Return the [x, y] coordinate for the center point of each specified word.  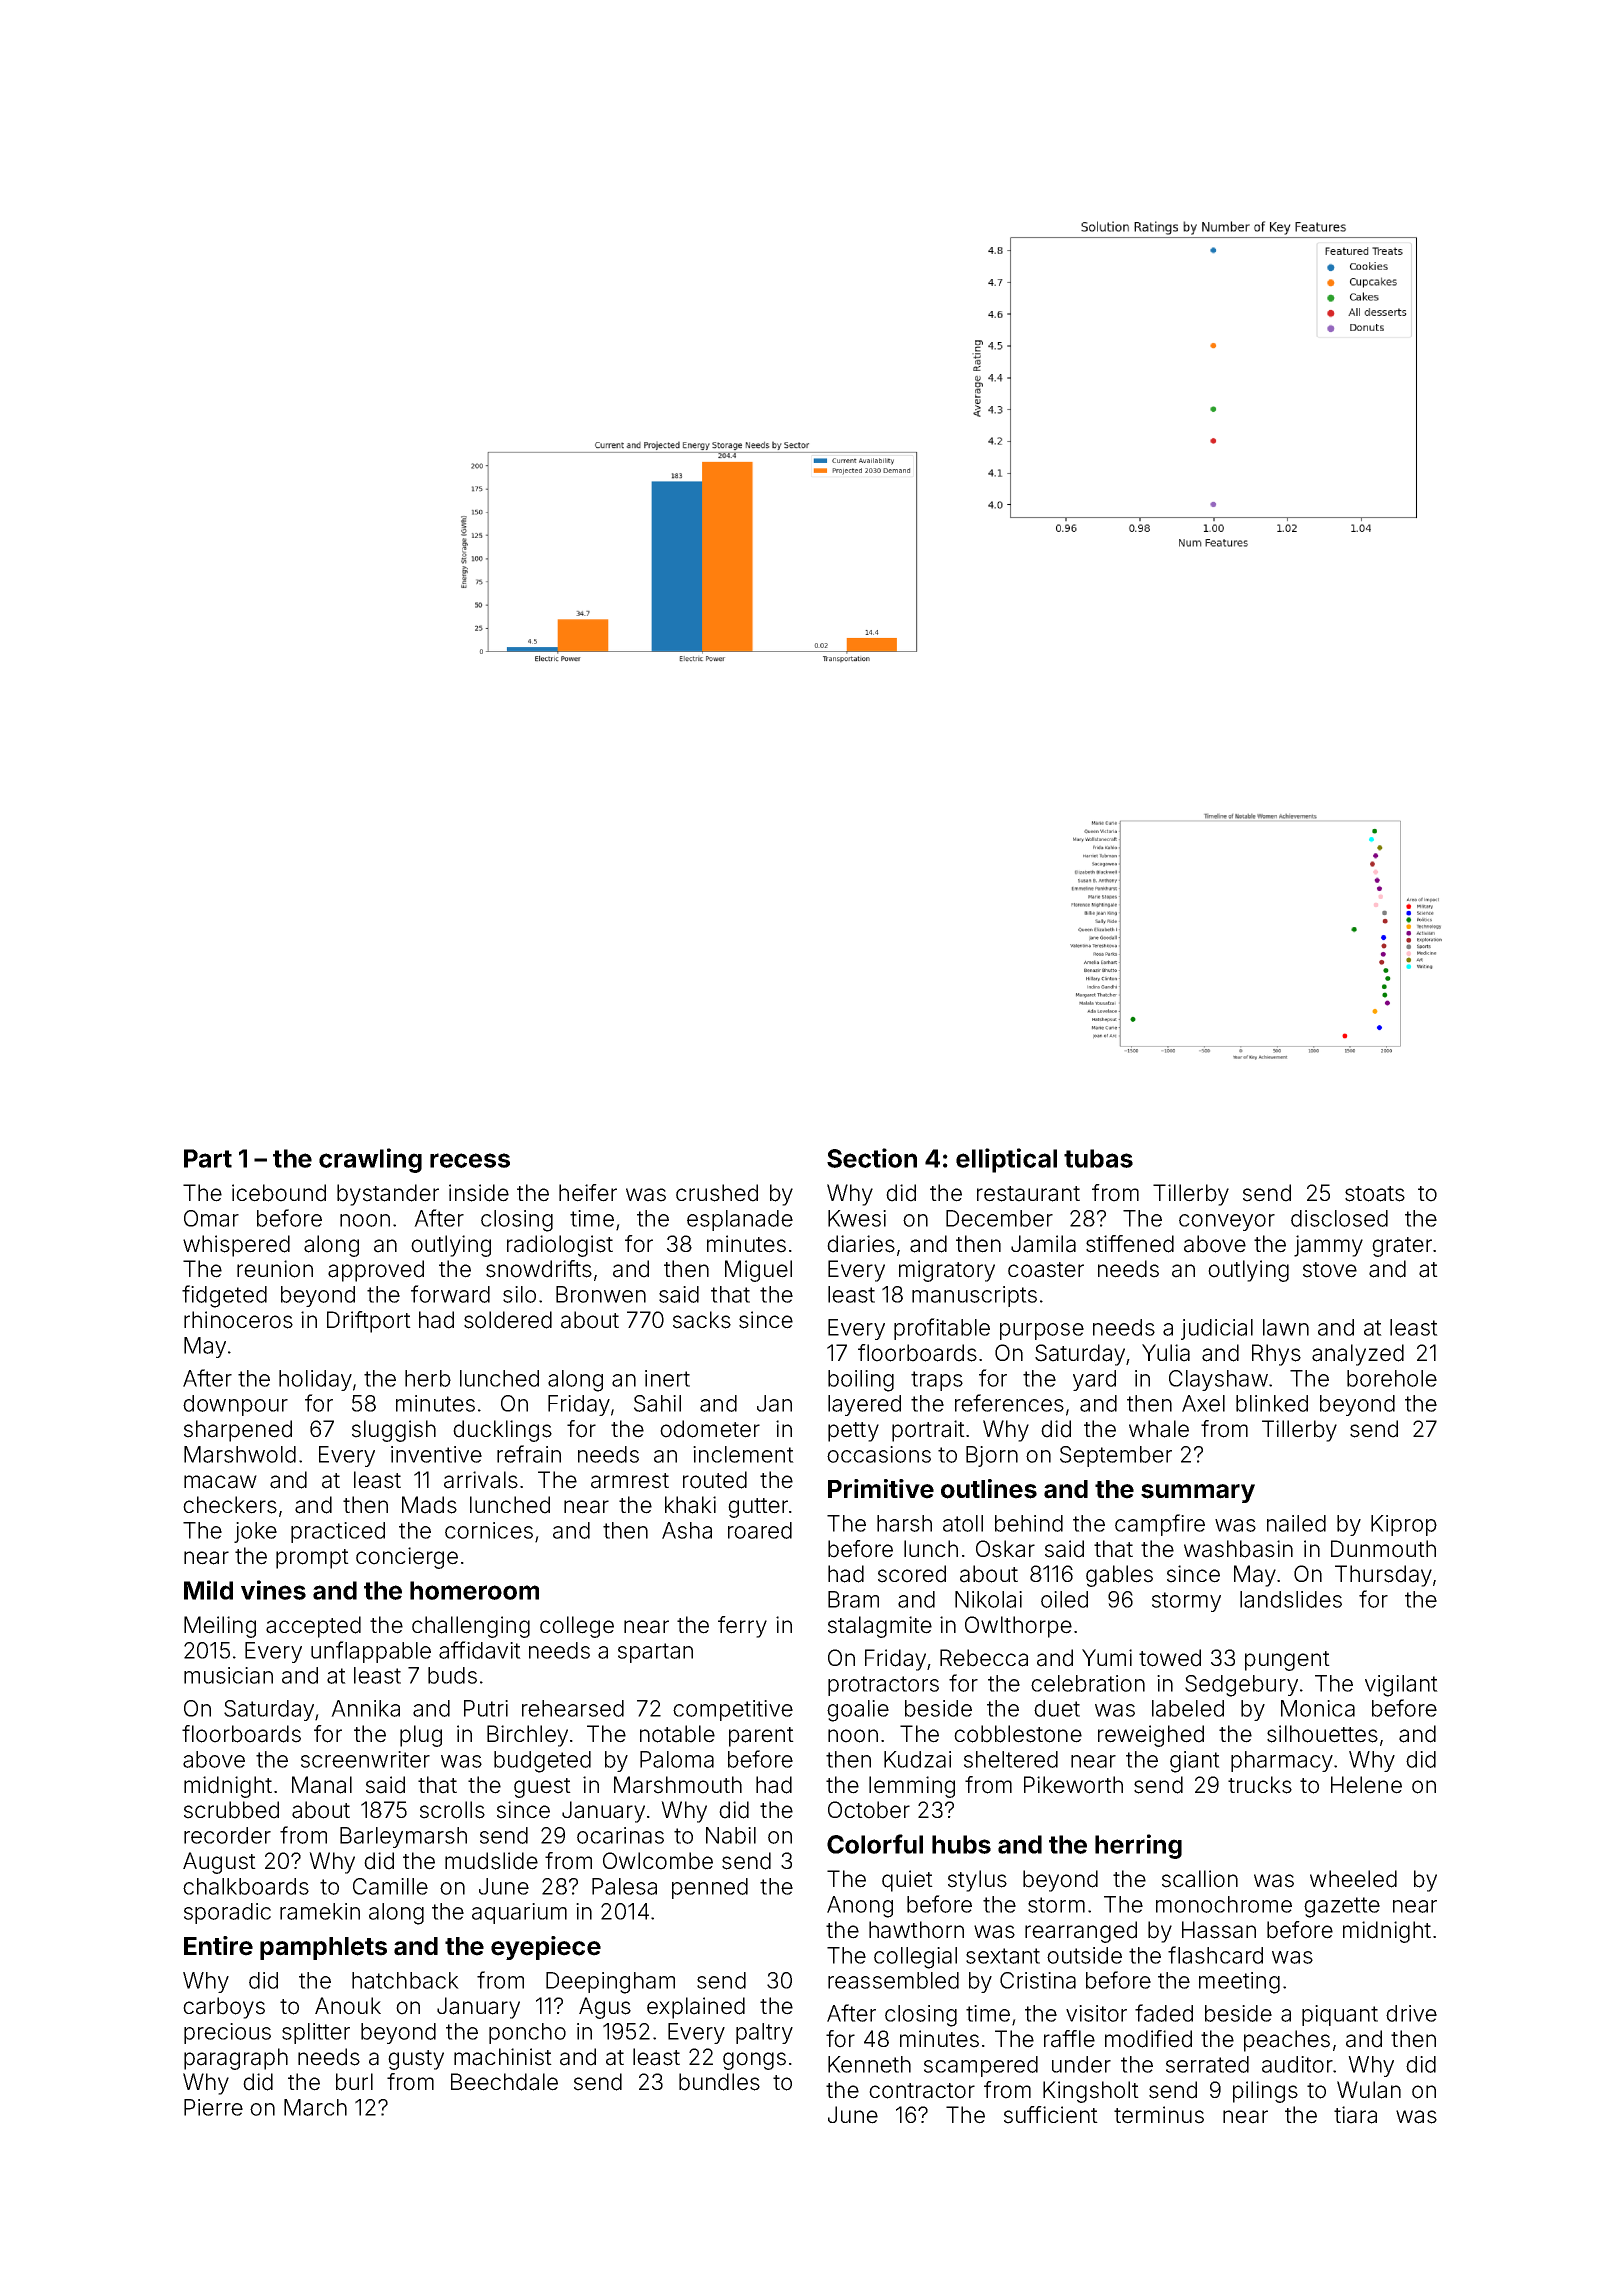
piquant [1340, 2015]
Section [872, 1158]
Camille [390, 1886]
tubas [1098, 1158]
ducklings [502, 1431]
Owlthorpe [1018, 1627]
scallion [1200, 1879]
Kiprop [1404, 1525]
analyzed [1358, 1355]
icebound [279, 1193]
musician [228, 1675]
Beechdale [504, 2082]
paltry [764, 2033]
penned [710, 1888]
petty [853, 1432]
